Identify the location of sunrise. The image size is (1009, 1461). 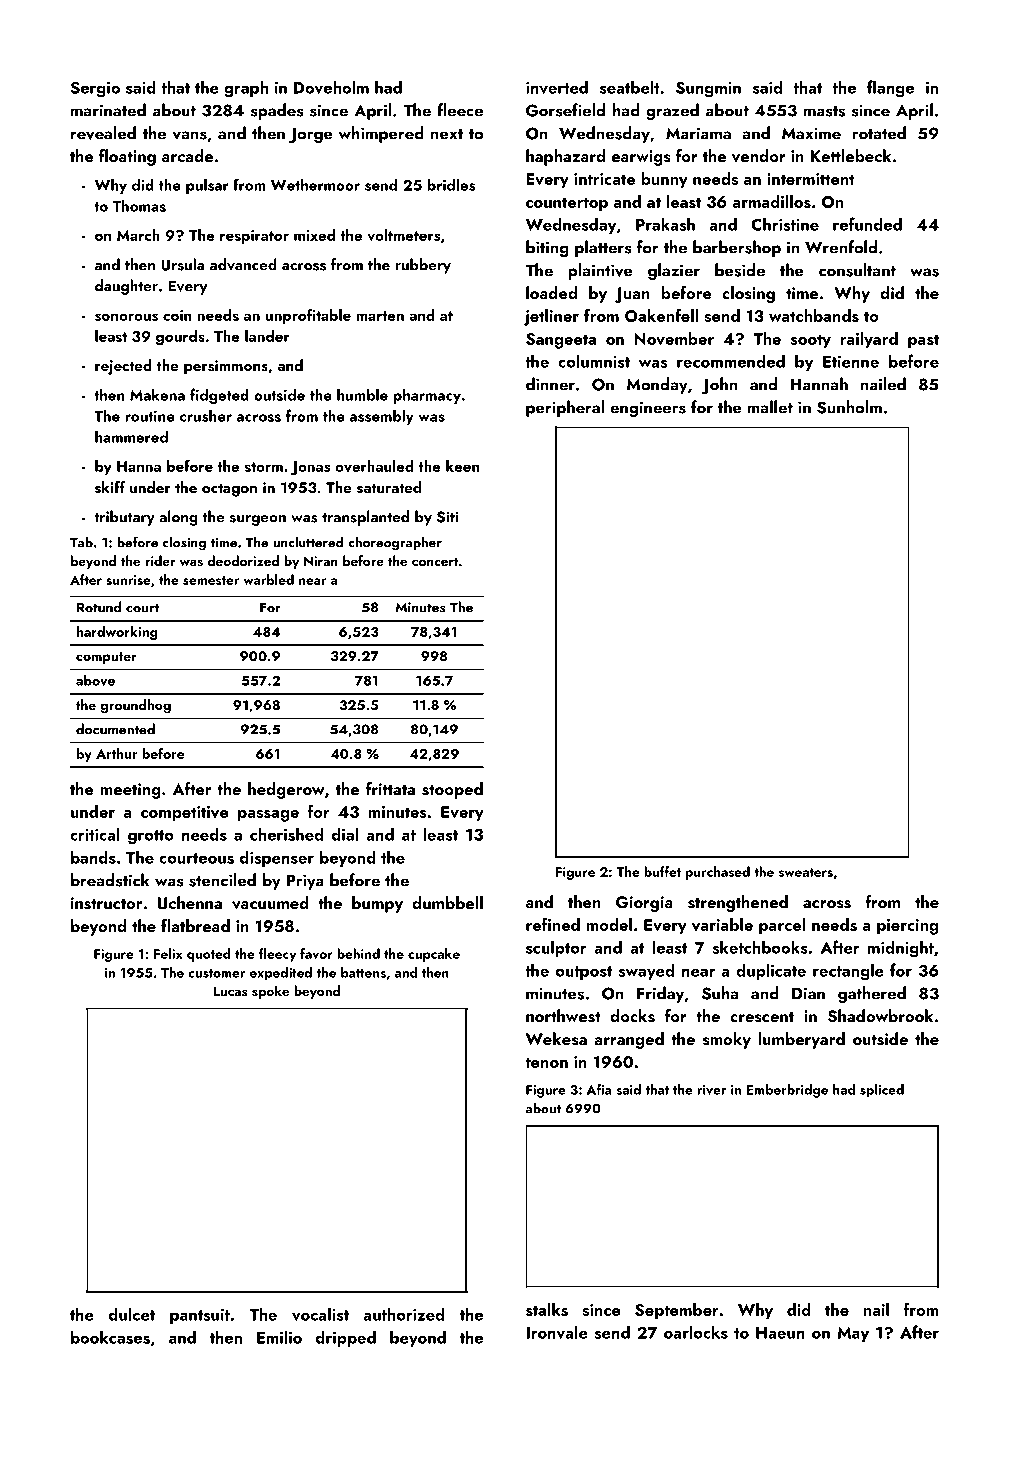
(128, 580).
